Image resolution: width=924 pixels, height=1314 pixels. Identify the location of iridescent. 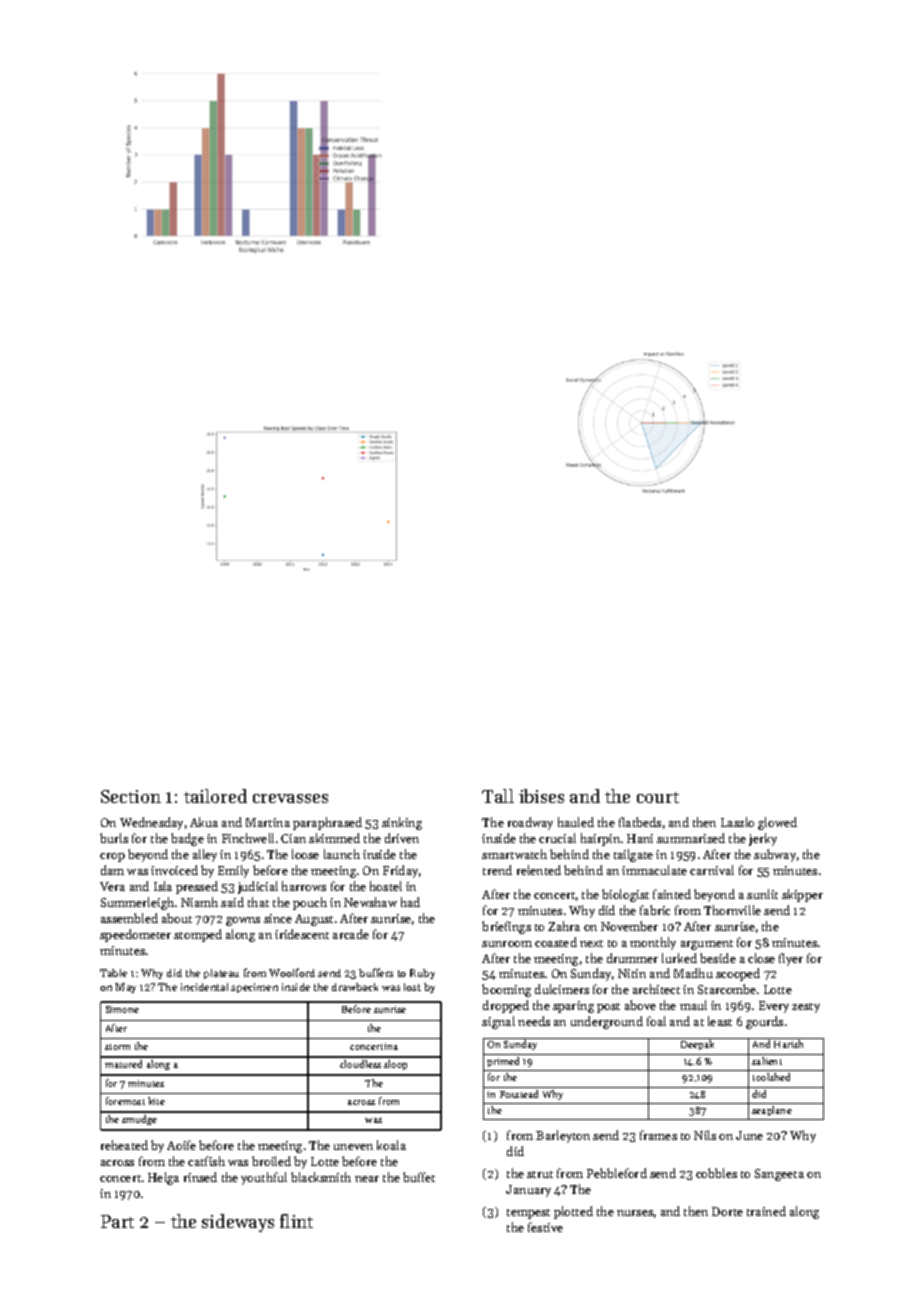
(302, 934).
